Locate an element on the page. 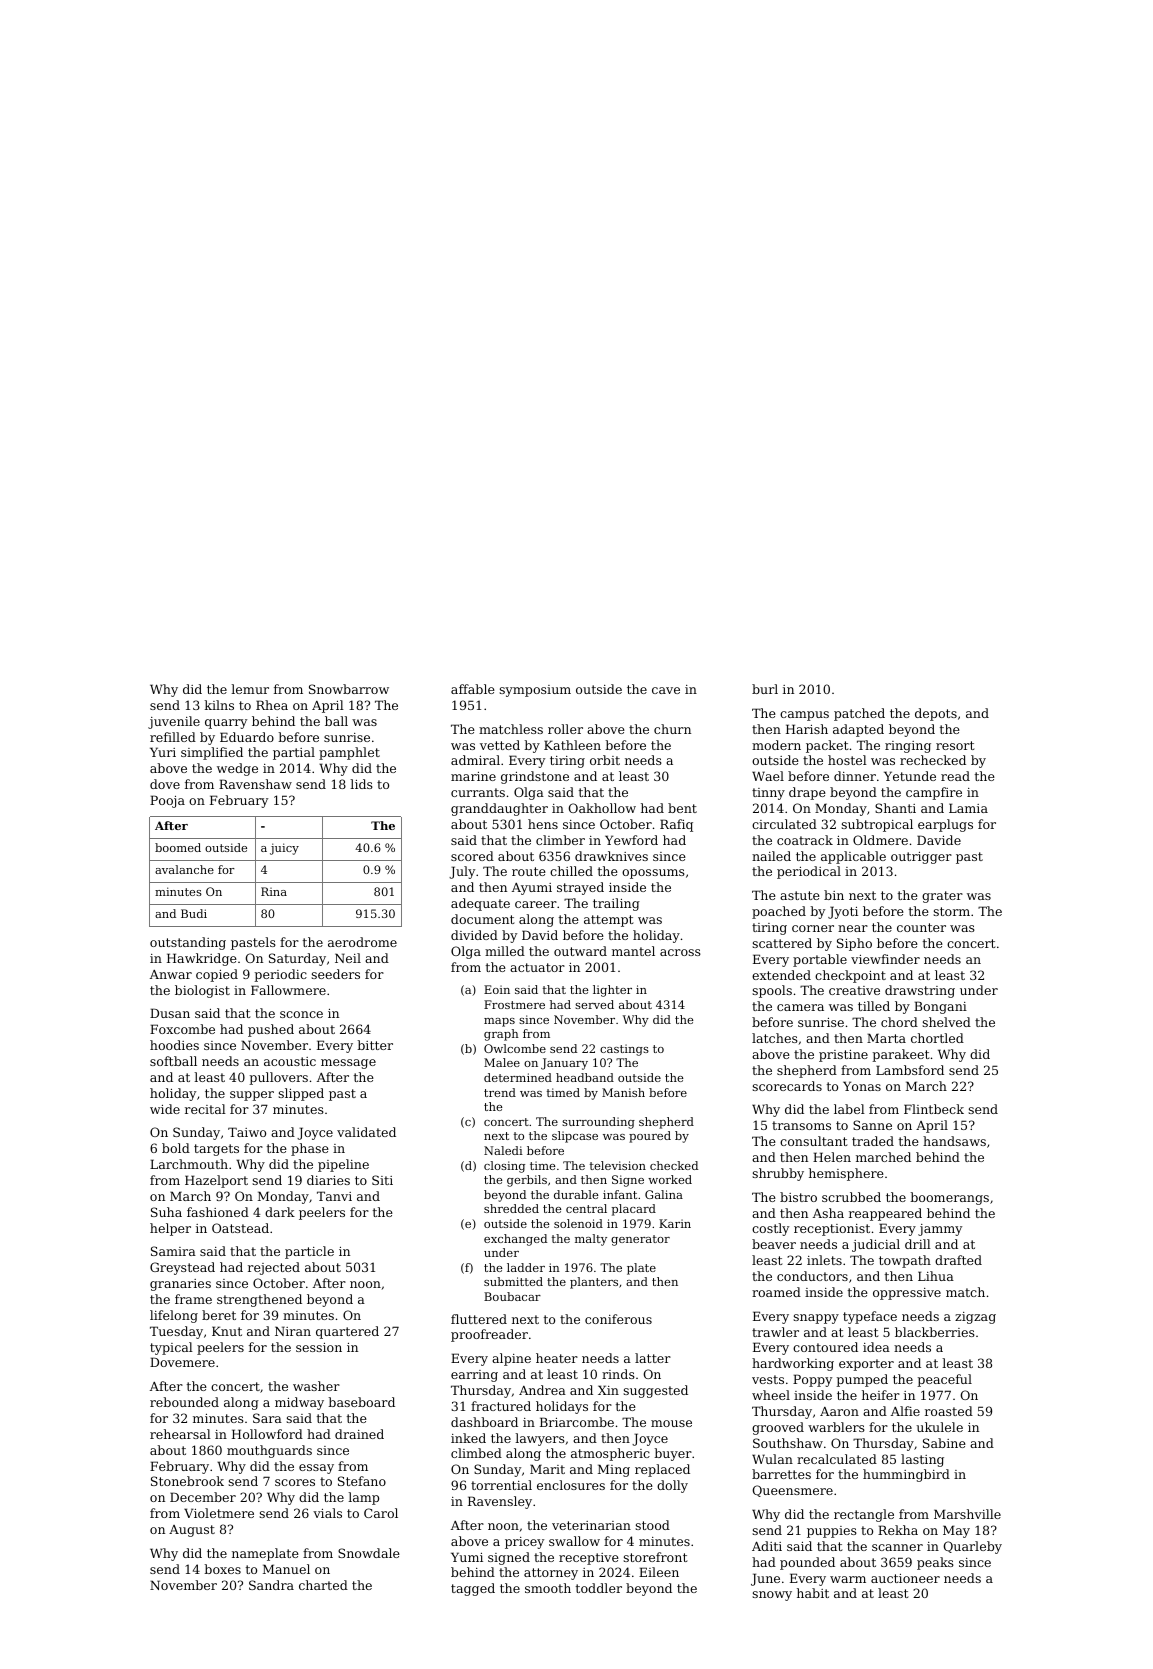 Image resolution: width=1153 pixels, height=1669 pixels. lids is located at coordinates (361, 784).
